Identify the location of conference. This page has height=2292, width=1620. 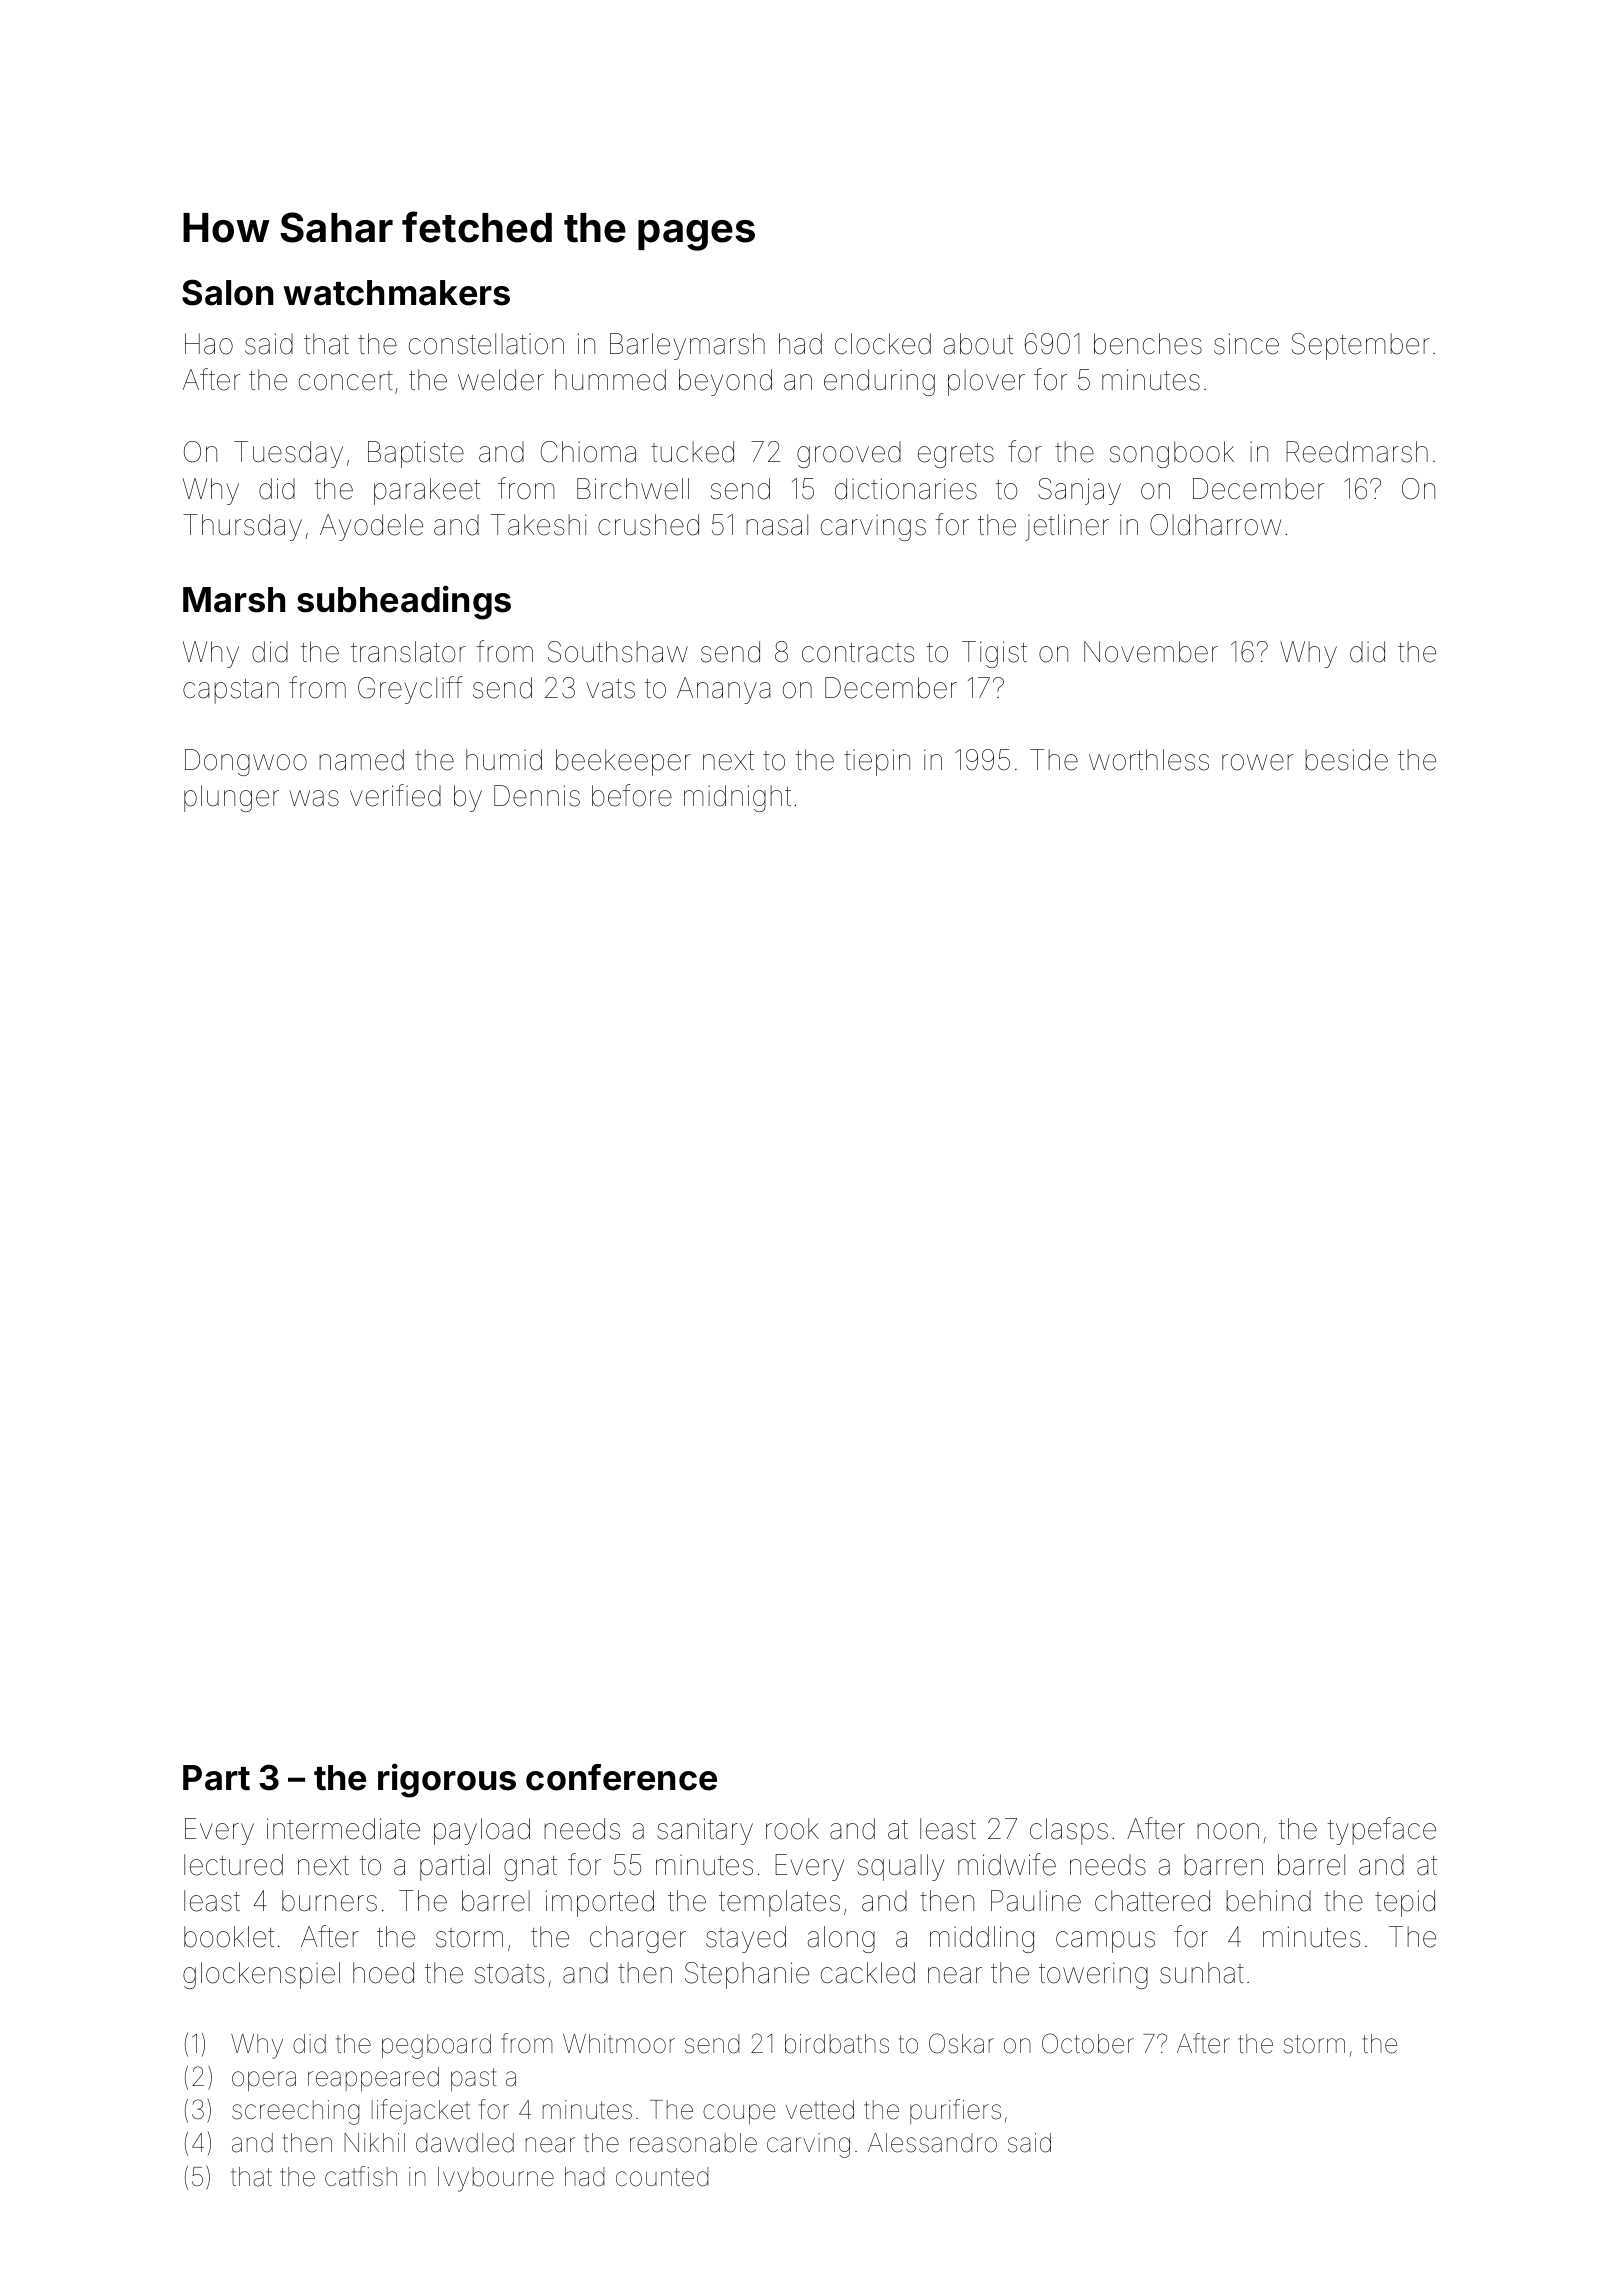
(621, 1777).
